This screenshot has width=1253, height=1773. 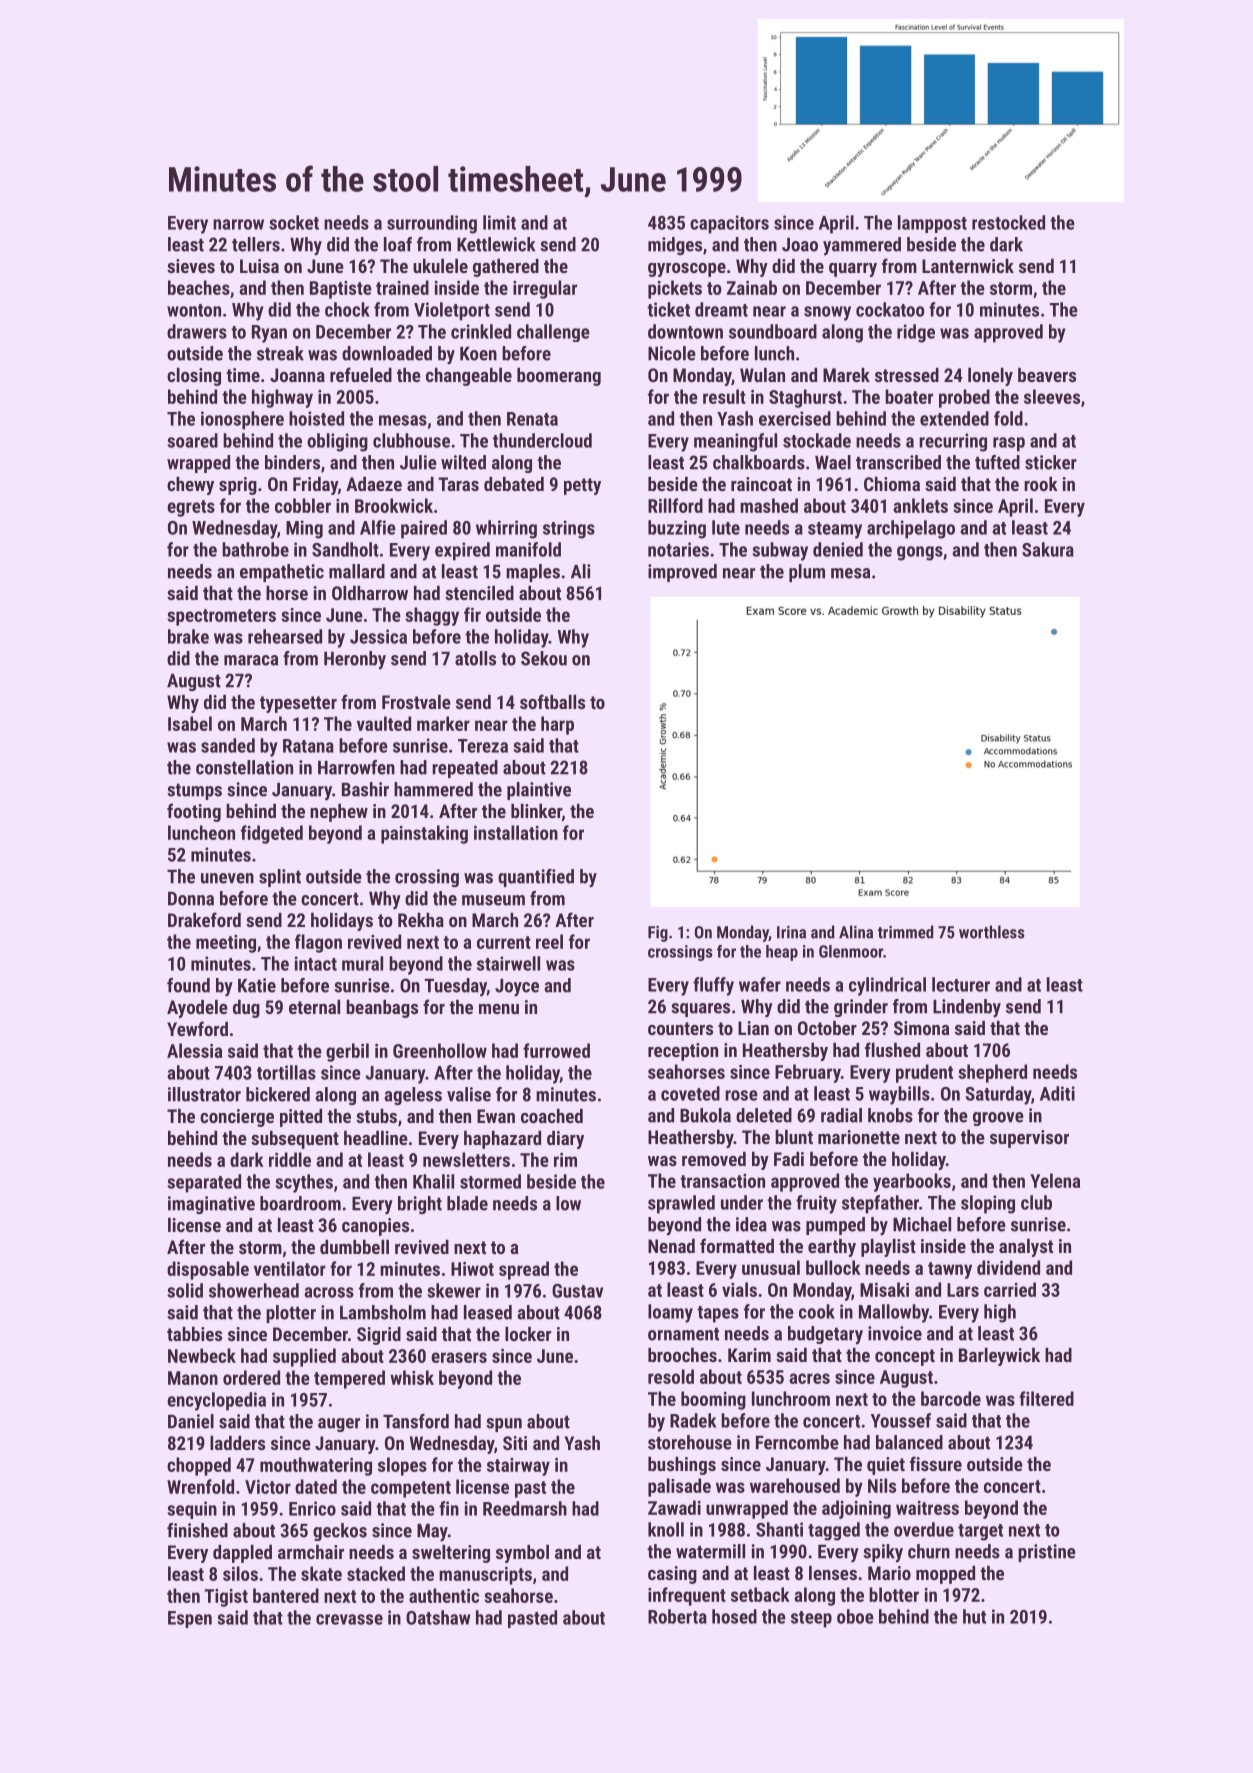 What do you see at coordinates (887, 986) in the screenshot?
I see `cylindrical` at bounding box center [887, 986].
